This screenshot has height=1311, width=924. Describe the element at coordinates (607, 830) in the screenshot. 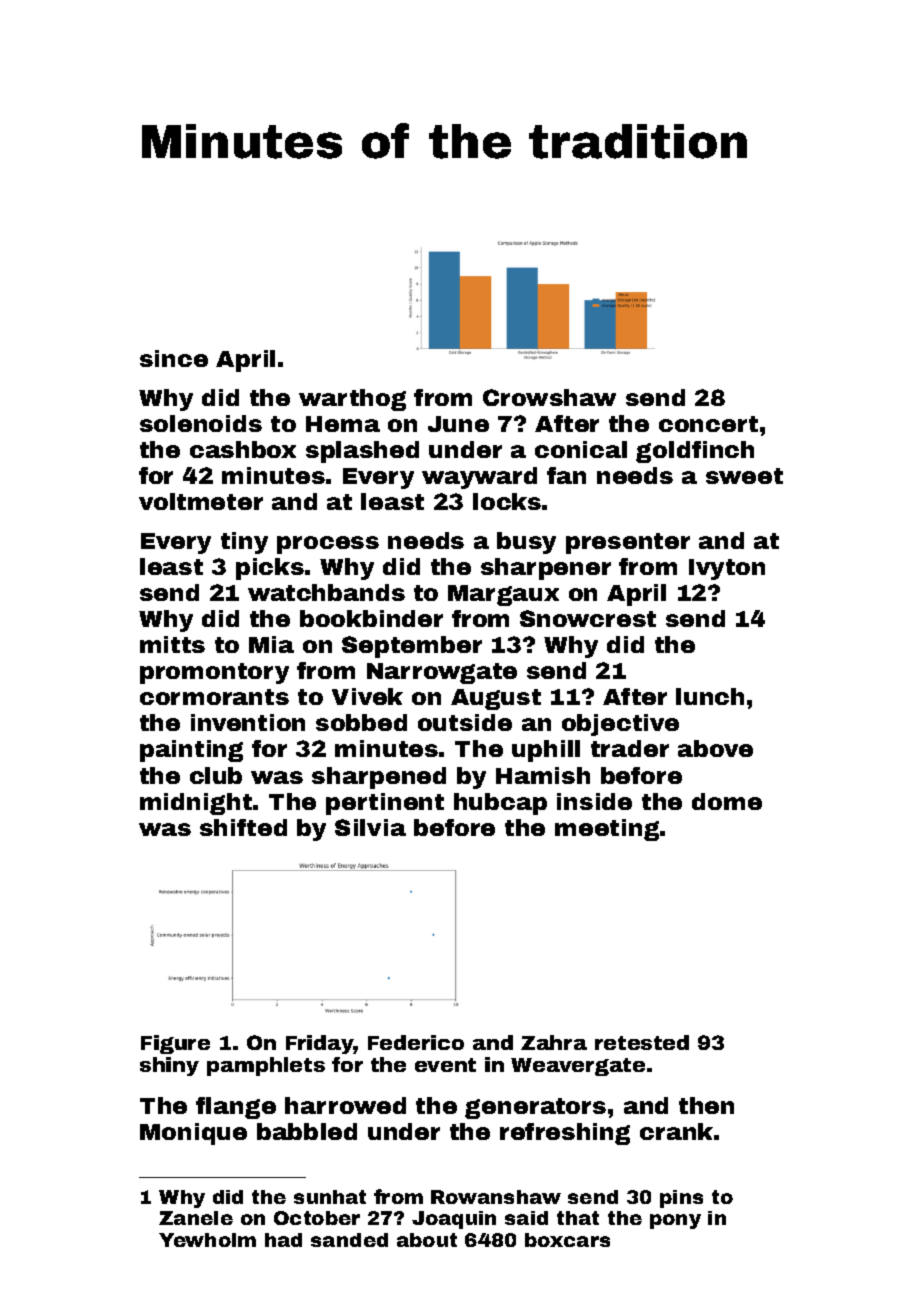

I see `meeting` at that location.
